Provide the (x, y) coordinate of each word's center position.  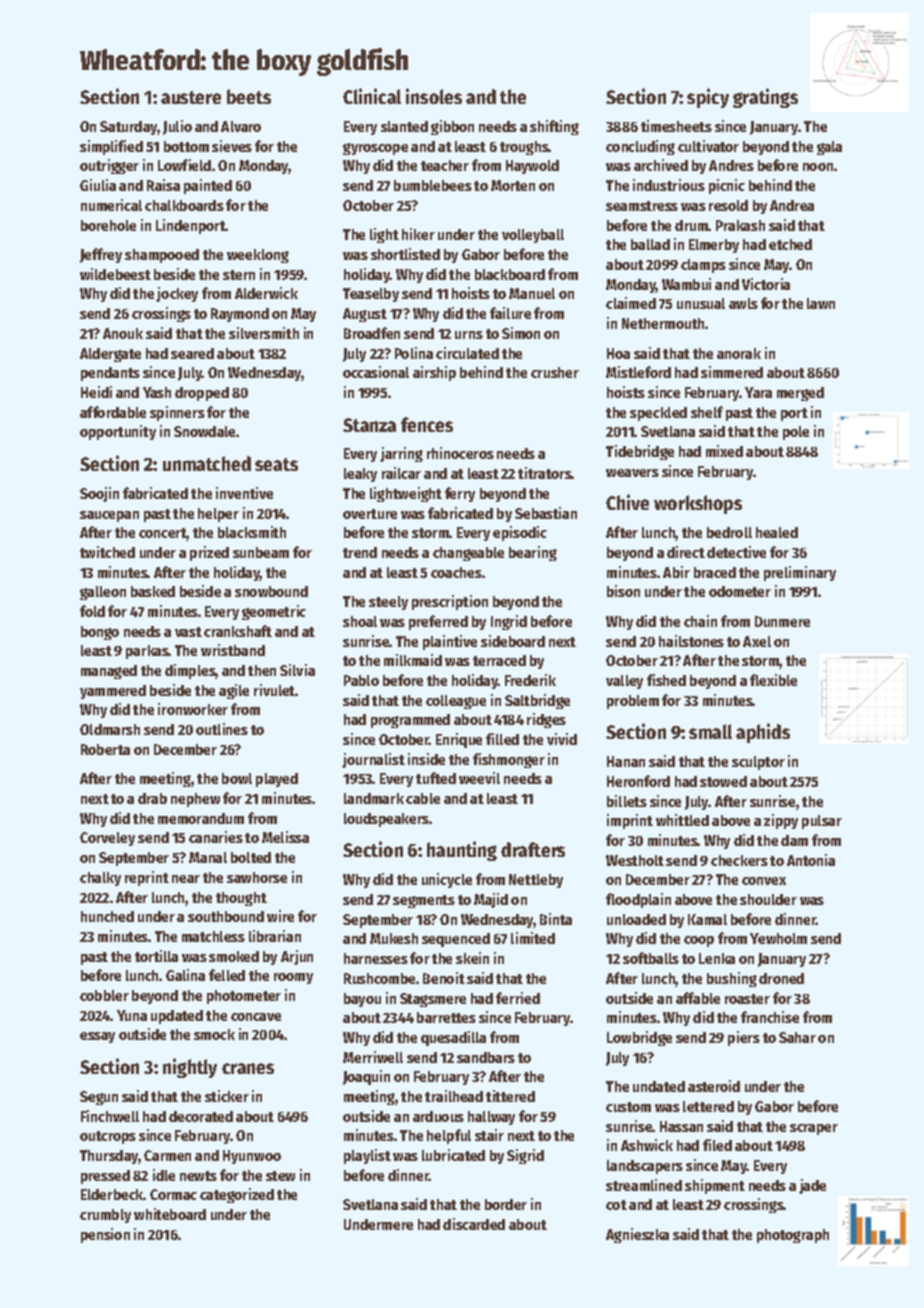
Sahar (797, 1037)
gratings (765, 98)
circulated (467, 353)
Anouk (123, 333)
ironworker (193, 709)
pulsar (822, 822)
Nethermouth (664, 323)
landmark (374, 798)
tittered (510, 1096)
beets (249, 96)
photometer (244, 997)
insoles (434, 96)
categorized (237, 1195)
